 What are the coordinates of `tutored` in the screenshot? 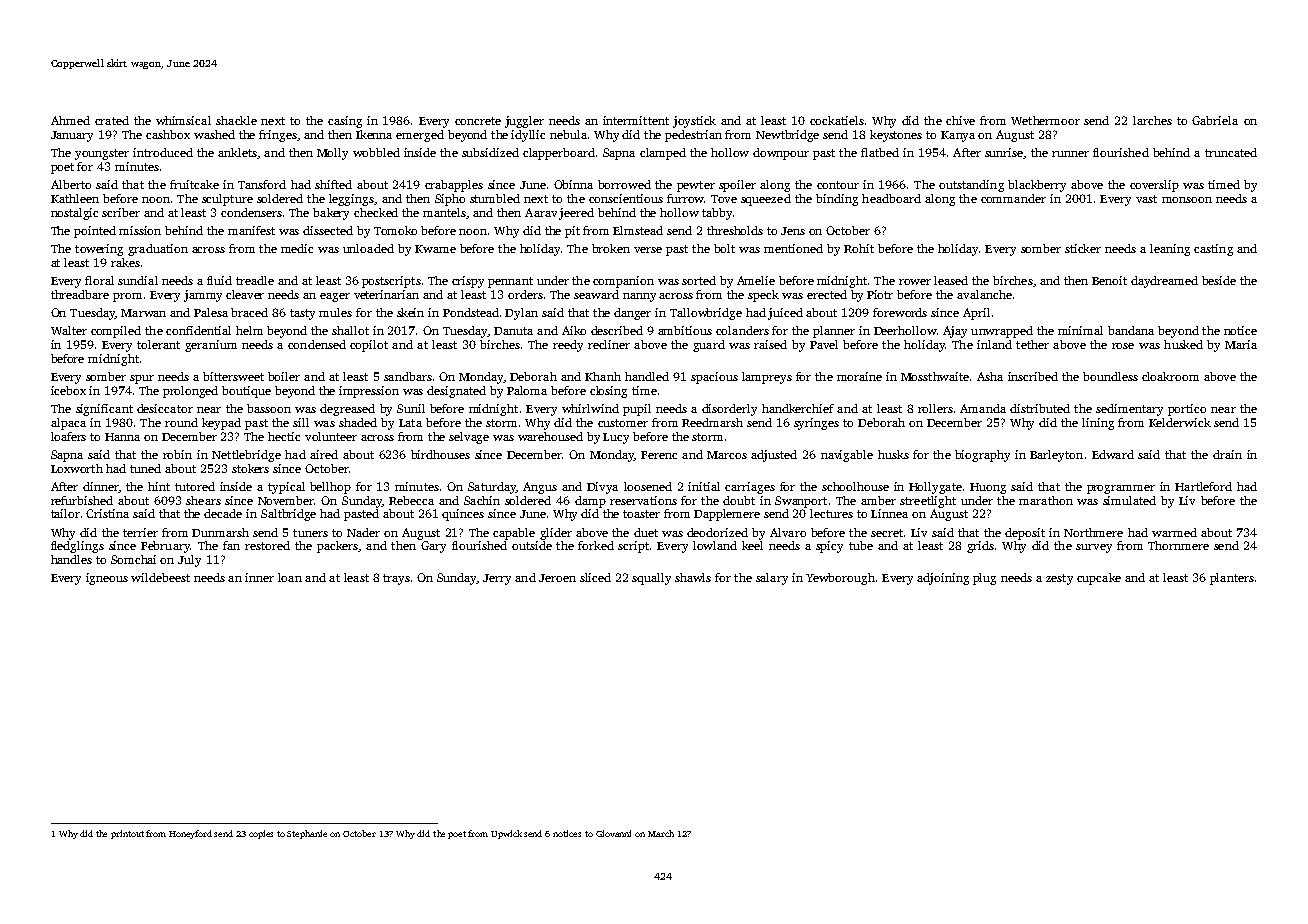 It's located at (195, 486).
